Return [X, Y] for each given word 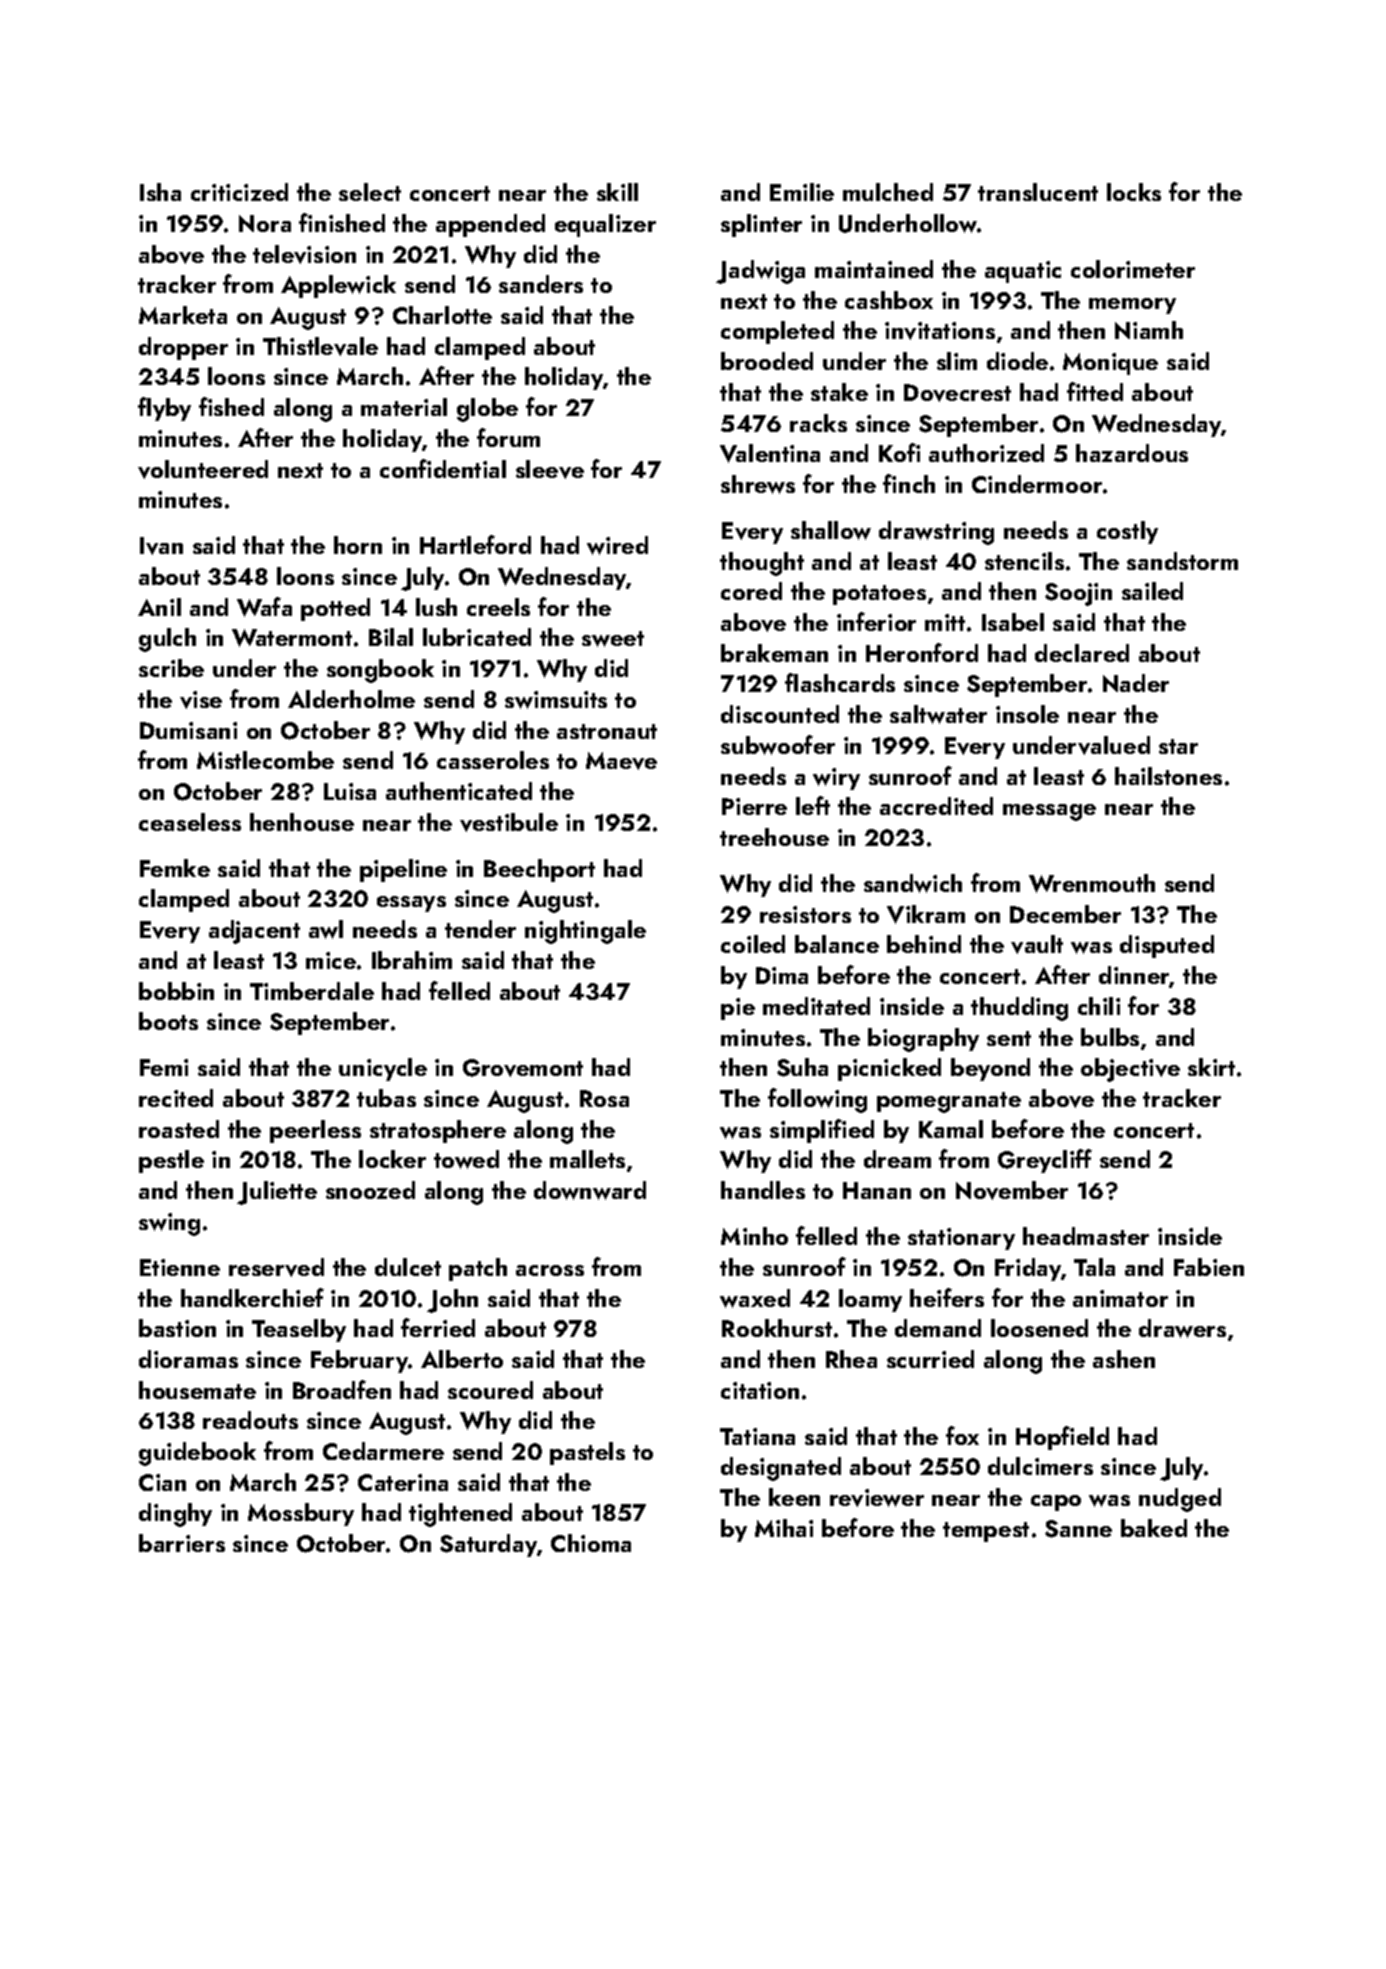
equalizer [605, 225]
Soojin [1078, 594]
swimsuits [556, 700]
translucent [1038, 192]
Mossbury [301, 1514]
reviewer [877, 1498]
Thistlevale [320, 346]
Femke [175, 868]
